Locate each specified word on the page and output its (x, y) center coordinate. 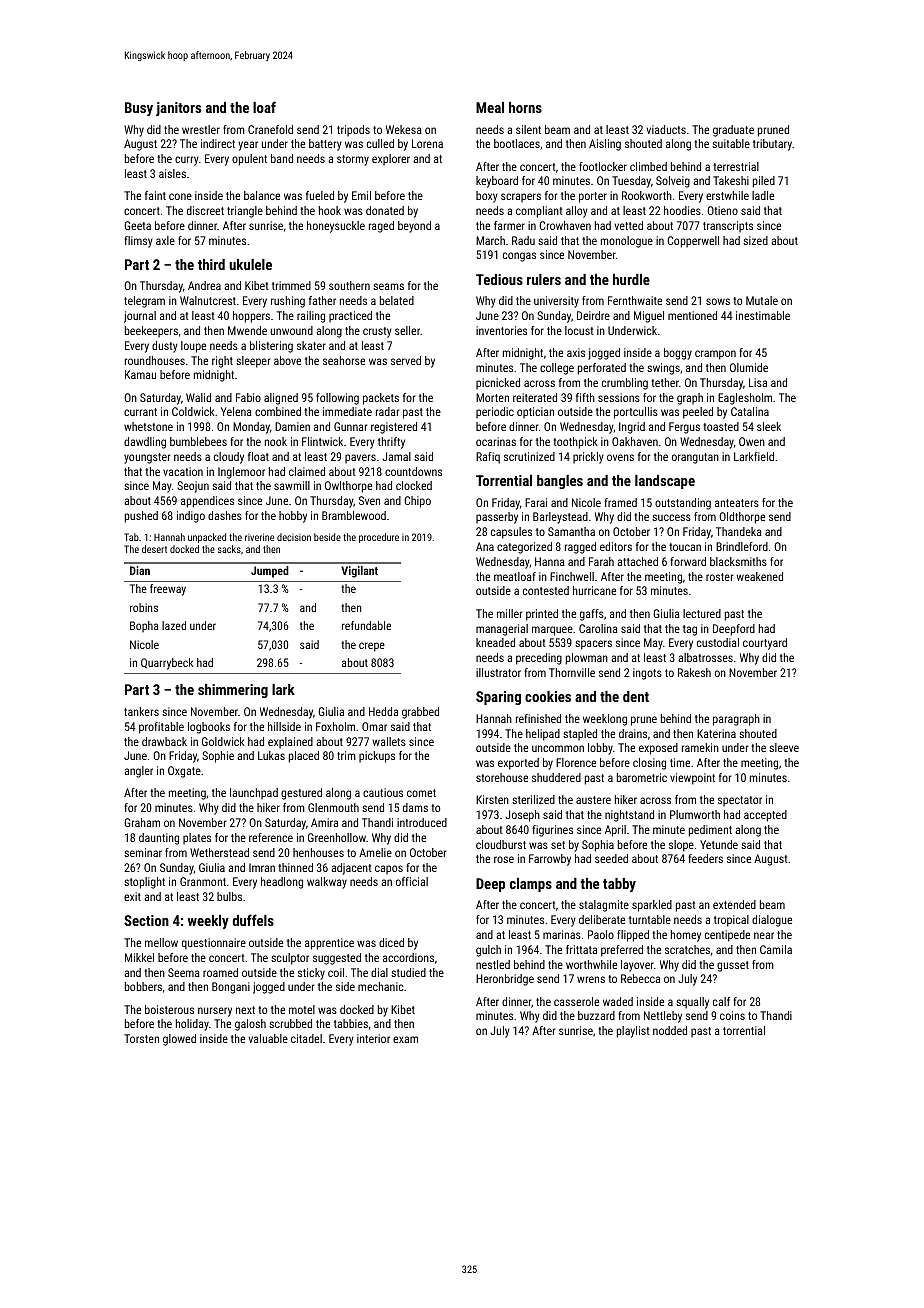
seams (388, 286)
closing (649, 764)
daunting (159, 839)
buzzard (596, 1015)
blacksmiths (738, 561)
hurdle (631, 279)
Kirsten (492, 799)
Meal (490, 107)
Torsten (141, 1038)
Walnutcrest (208, 300)
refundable (366, 625)
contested (546, 590)
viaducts (666, 129)
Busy (139, 109)
